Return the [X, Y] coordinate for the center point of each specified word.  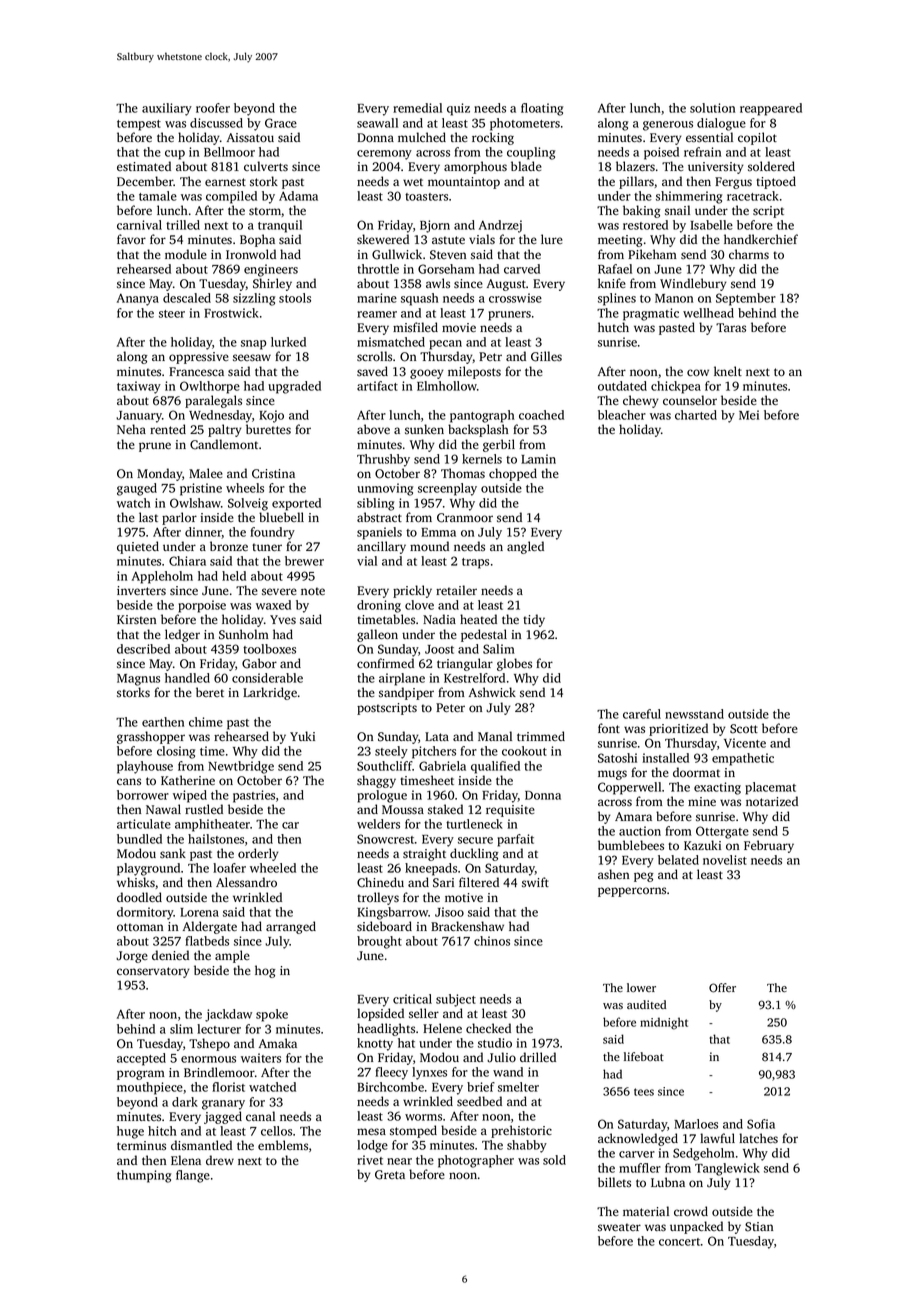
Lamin [538, 459]
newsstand [694, 714]
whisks [136, 882]
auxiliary [167, 109]
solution [712, 108]
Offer [722, 988]
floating [542, 109]
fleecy [391, 1073]
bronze [229, 546]
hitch [162, 1131]
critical [412, 999]
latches [758, 1138]
